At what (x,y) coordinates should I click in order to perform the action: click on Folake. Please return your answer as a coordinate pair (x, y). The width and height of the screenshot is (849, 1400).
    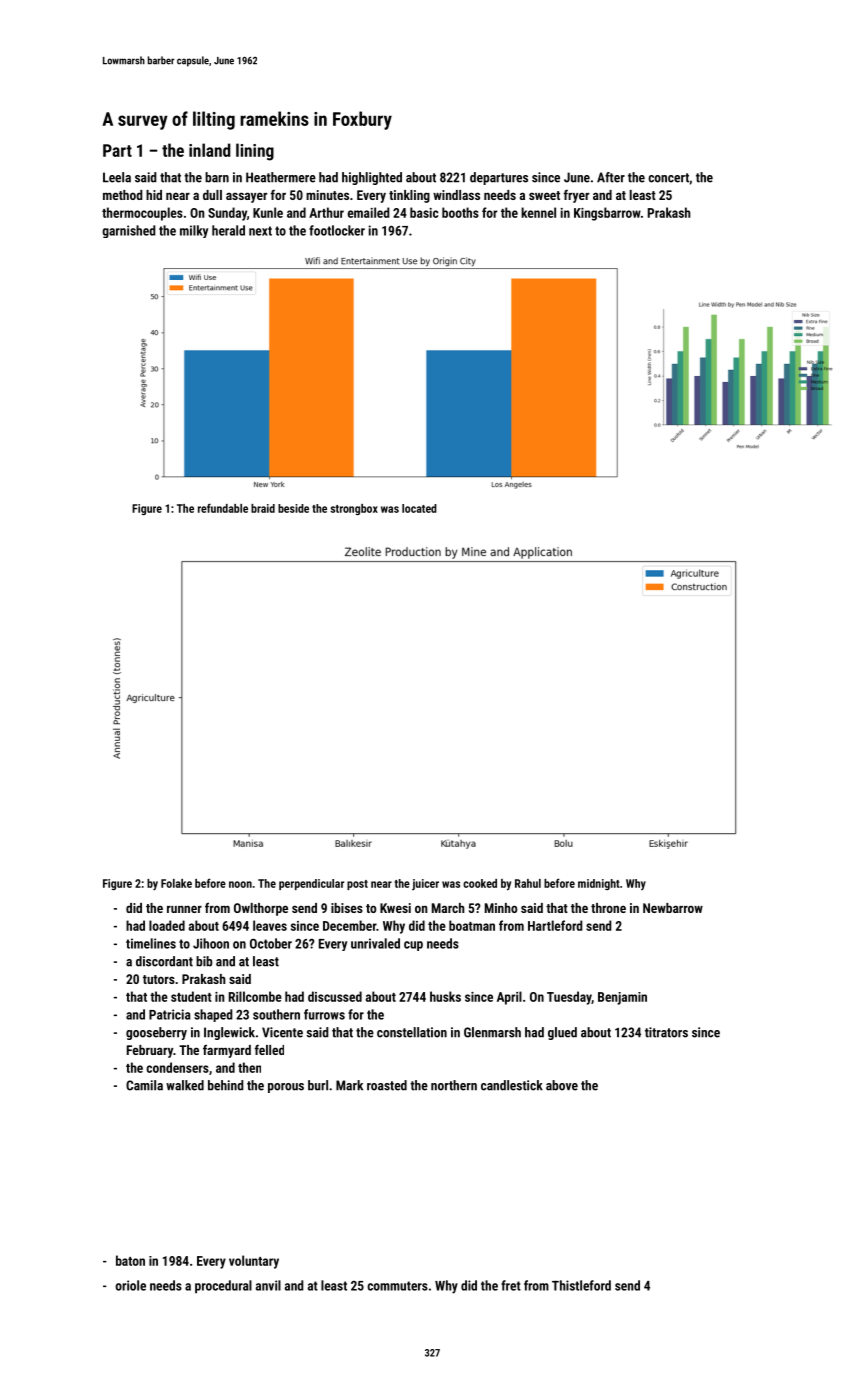
    Looking at the image, I should click on (176, 883).
